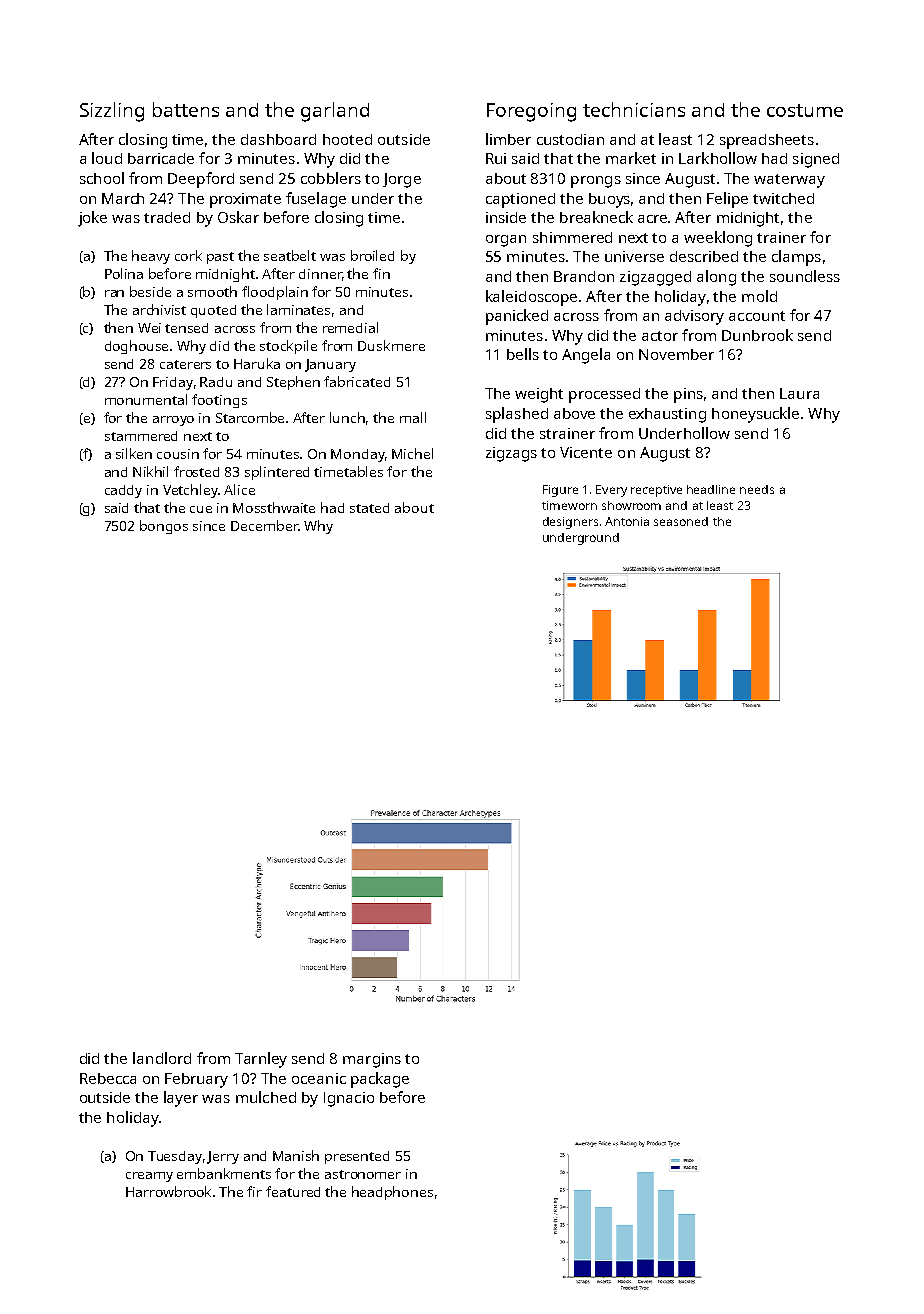 The width and height of the page is (924, 1314). Describe the element at coordinates (141, 436) in the page. I see `stammered` at that location.
